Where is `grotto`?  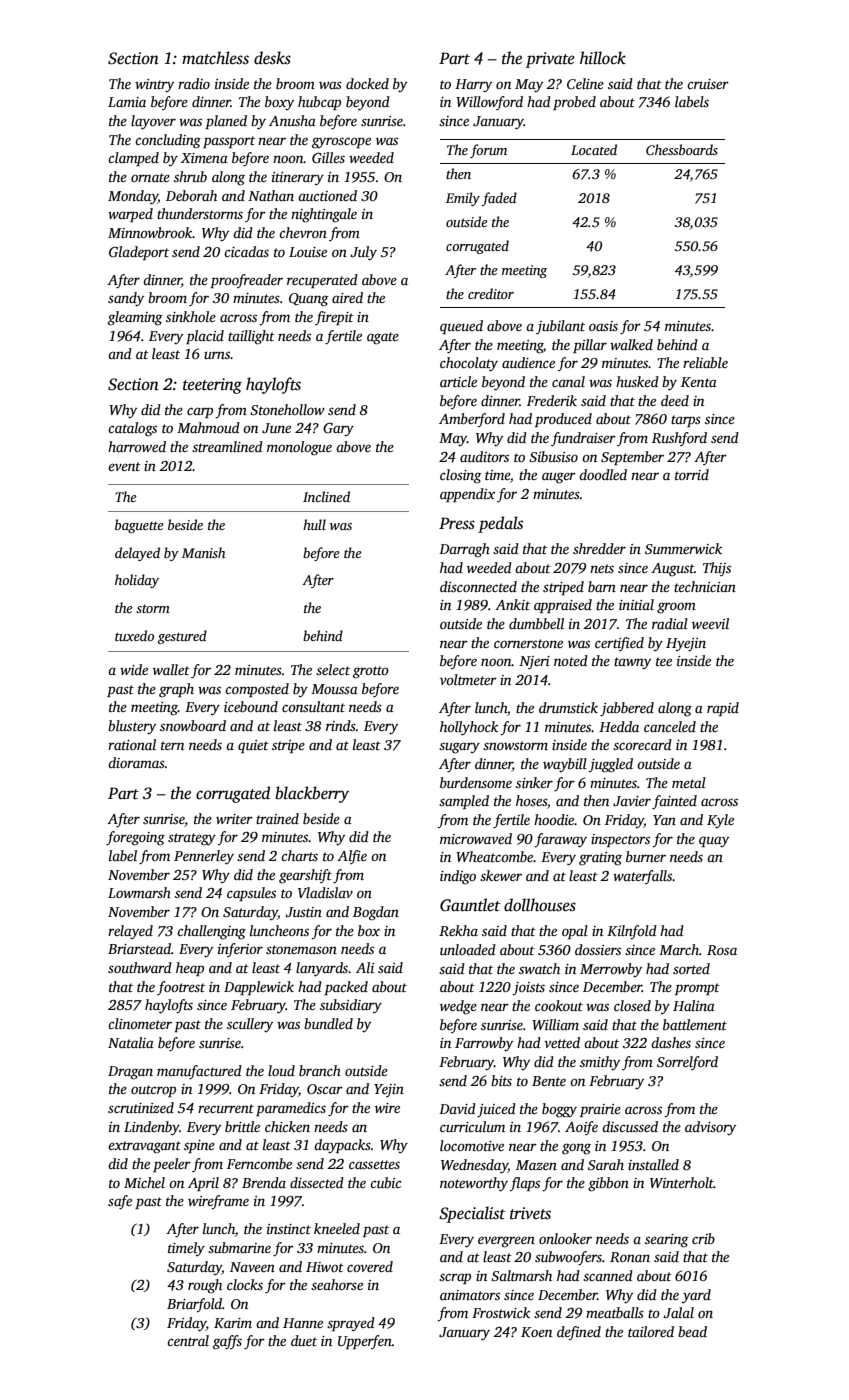 grotto is located at coordinates (371, 672).
